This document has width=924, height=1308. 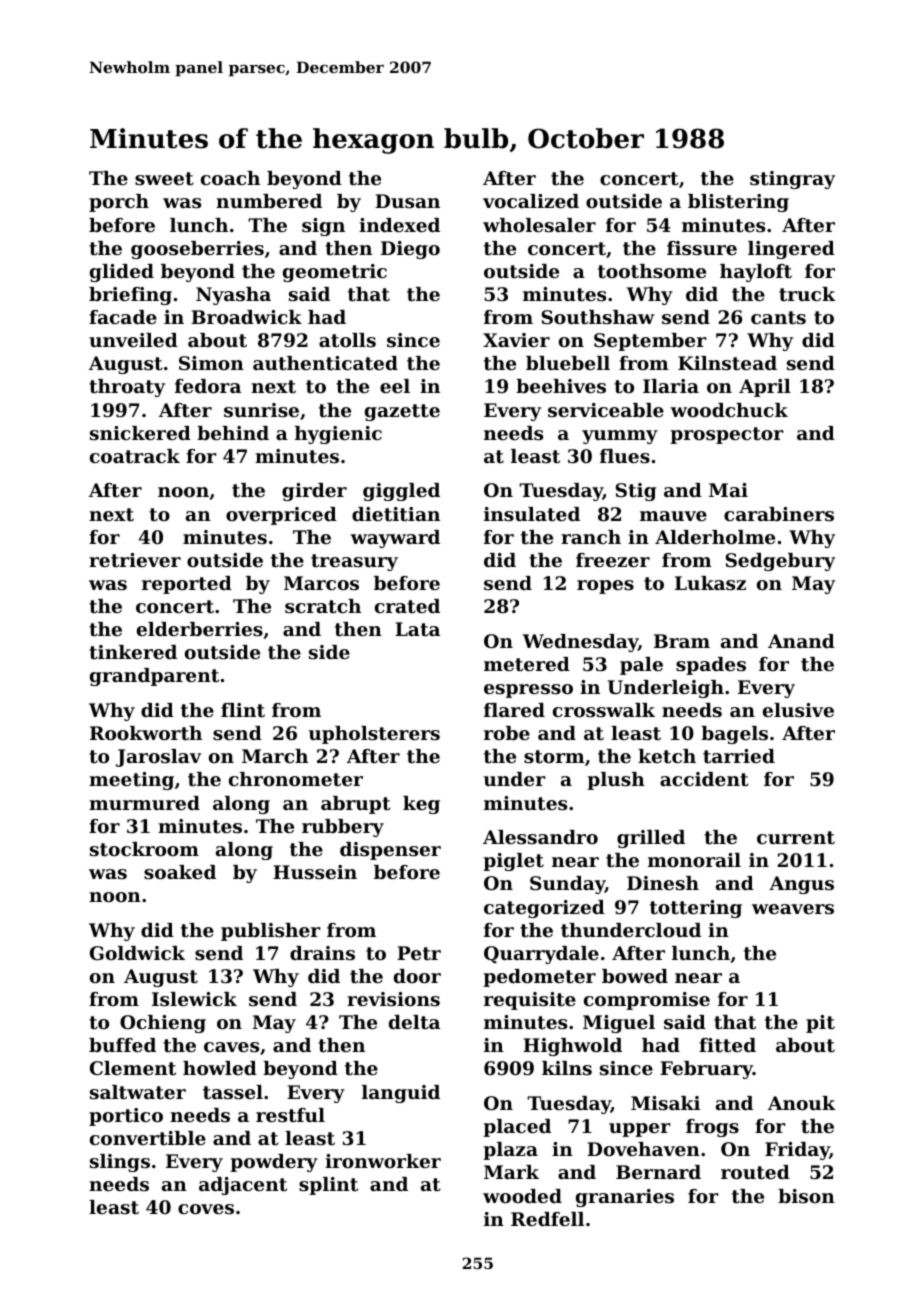 What do you see at coordinates (798, 710) in the document?
I see `elusive` at bounding box center [798, 710].
